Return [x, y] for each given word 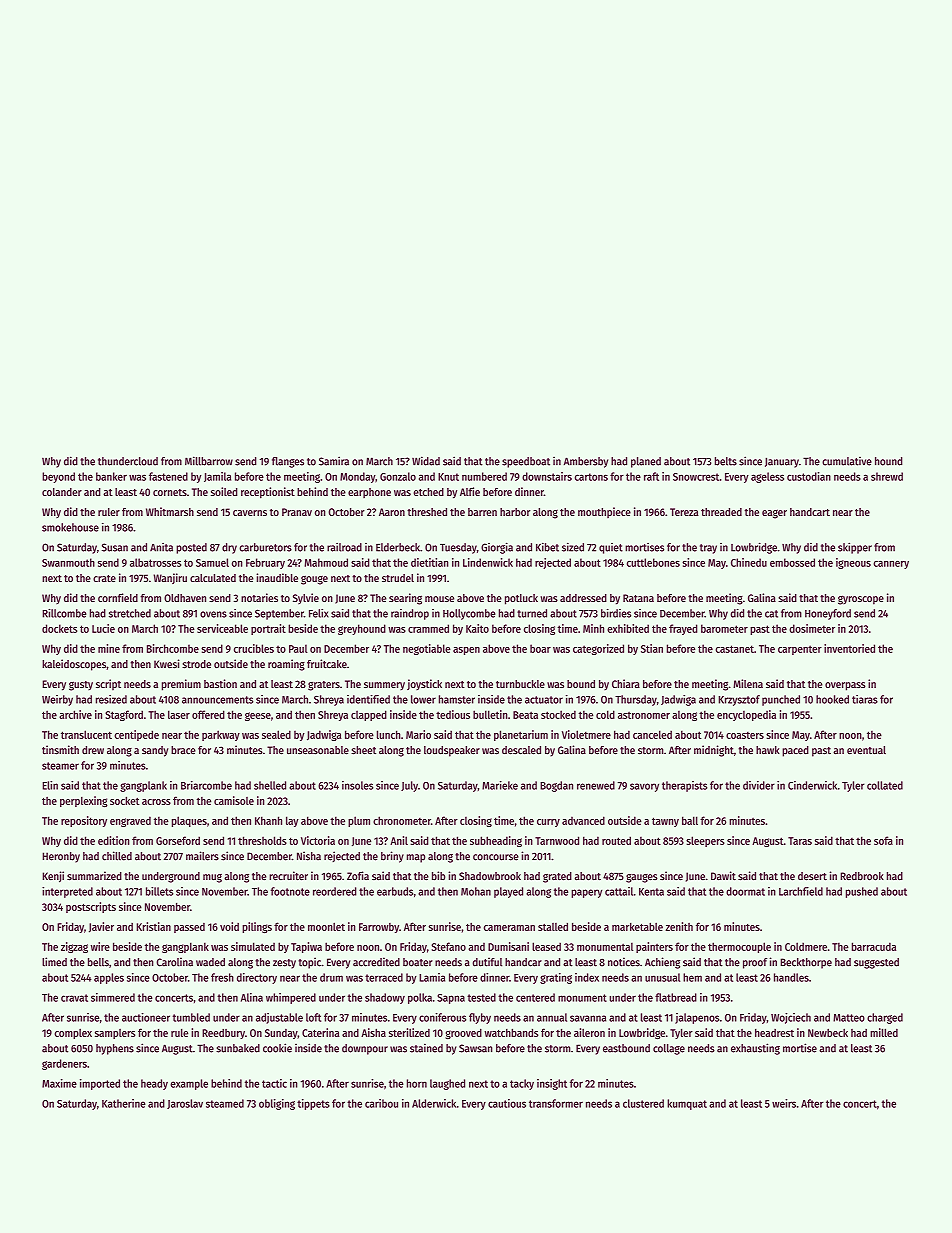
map [416, 858]
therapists [684, 786]
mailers [202, 856]
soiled [224, 491]
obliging [277, 1104]
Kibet [547, 547]
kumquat [687, 1104]
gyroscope [861, 600]
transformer [556, 1103]
